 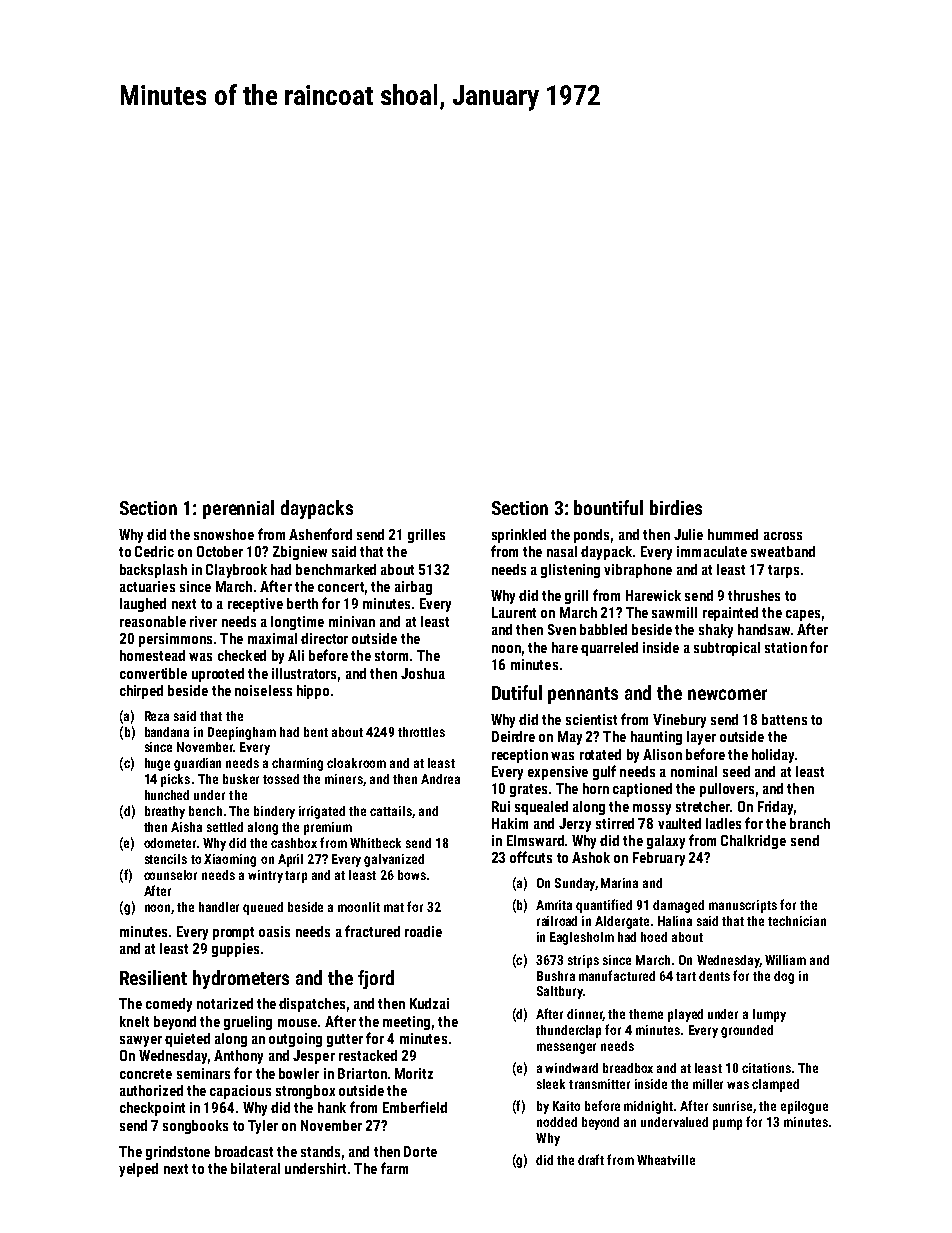 What do you see at coordinates (783, 536) in the screenshot?
I see `across` at bounding box center [783, 536].
